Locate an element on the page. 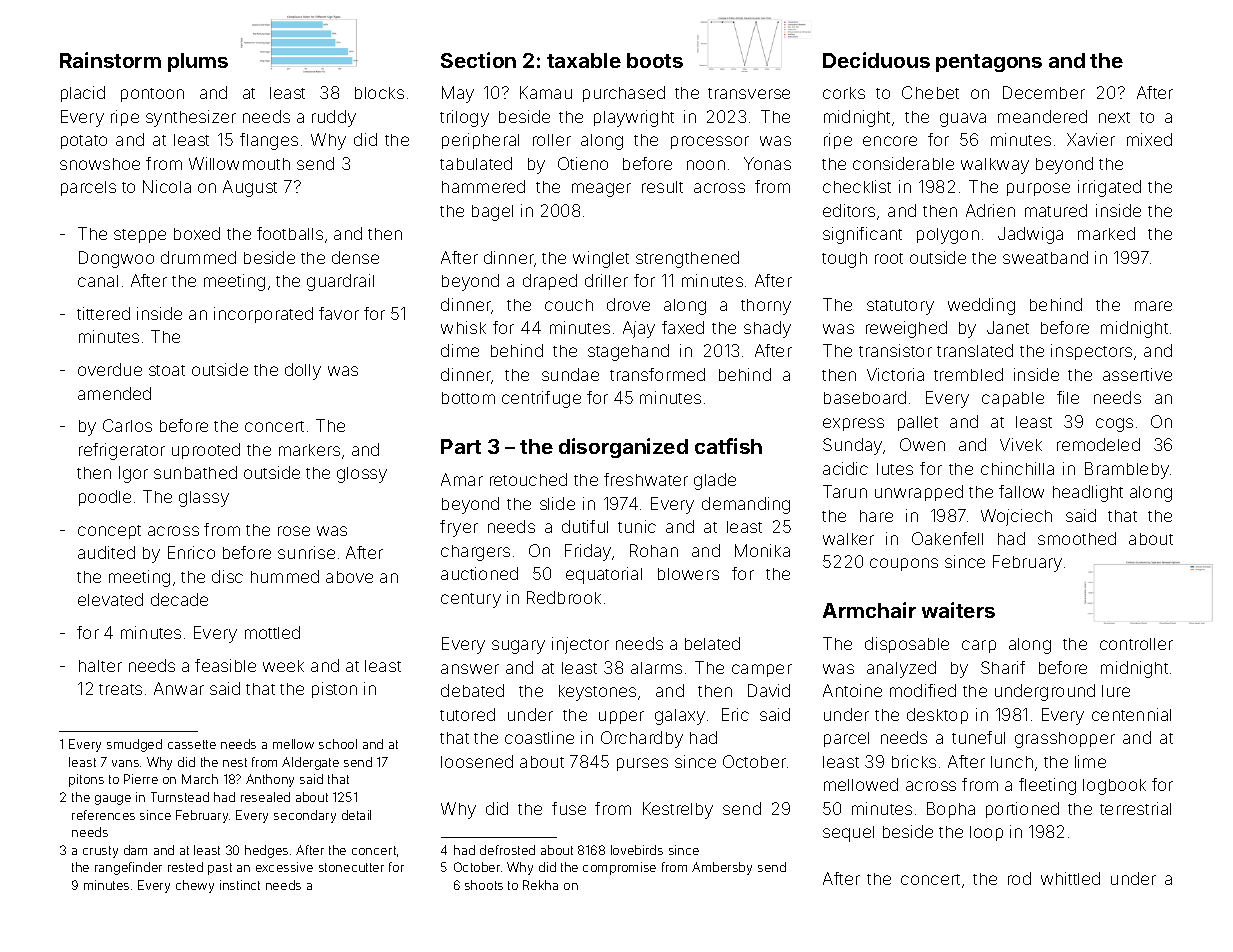 The image size is (1233, 952). stonecutter is located at coordinates (351, 867).
